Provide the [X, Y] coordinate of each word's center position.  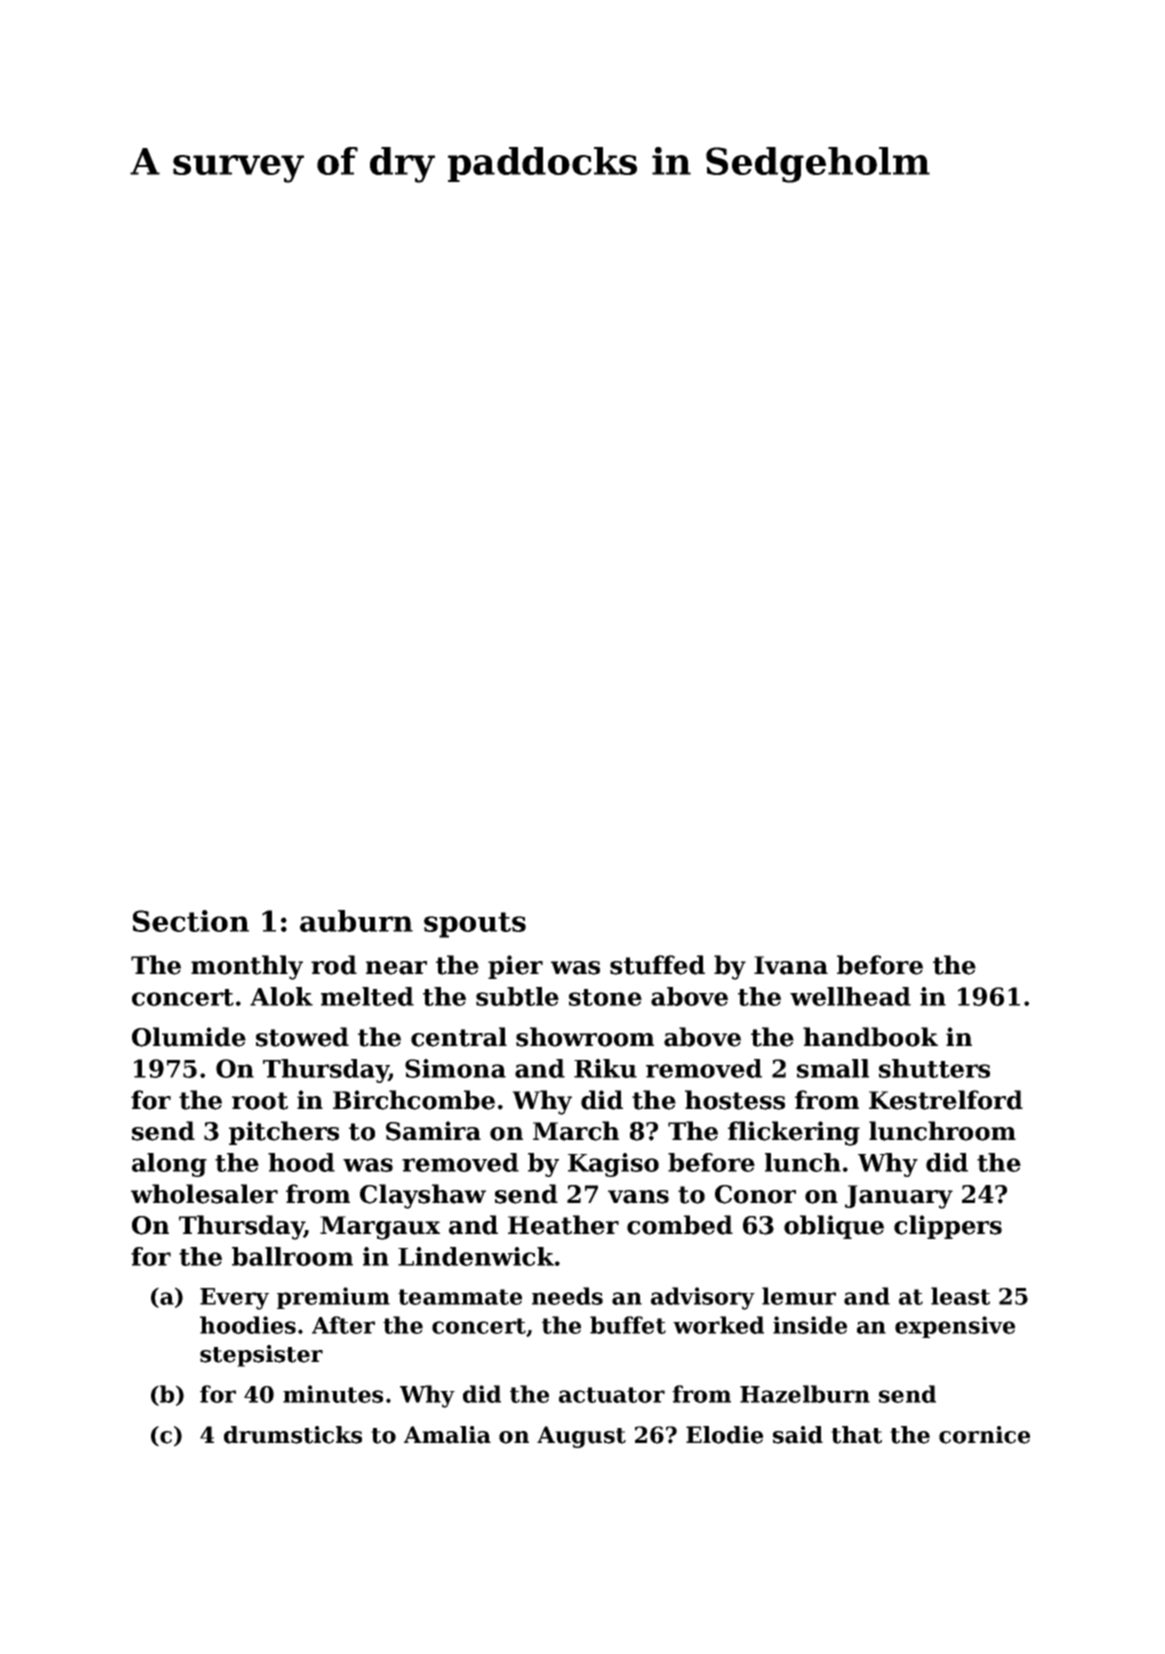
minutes [333, 1394]
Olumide [189, 1037]
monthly [247, 967]
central [459, 1037]
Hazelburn [805, 1394]
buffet [628, 1325]
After [343, 1325]
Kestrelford [946, 1100]
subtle [517, 996]
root [260, 1101]
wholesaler [204, 1194]
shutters [934, 1068]
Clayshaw [423, 1196]
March [576, 1131]
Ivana [791, 965]
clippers [948, 1227]
